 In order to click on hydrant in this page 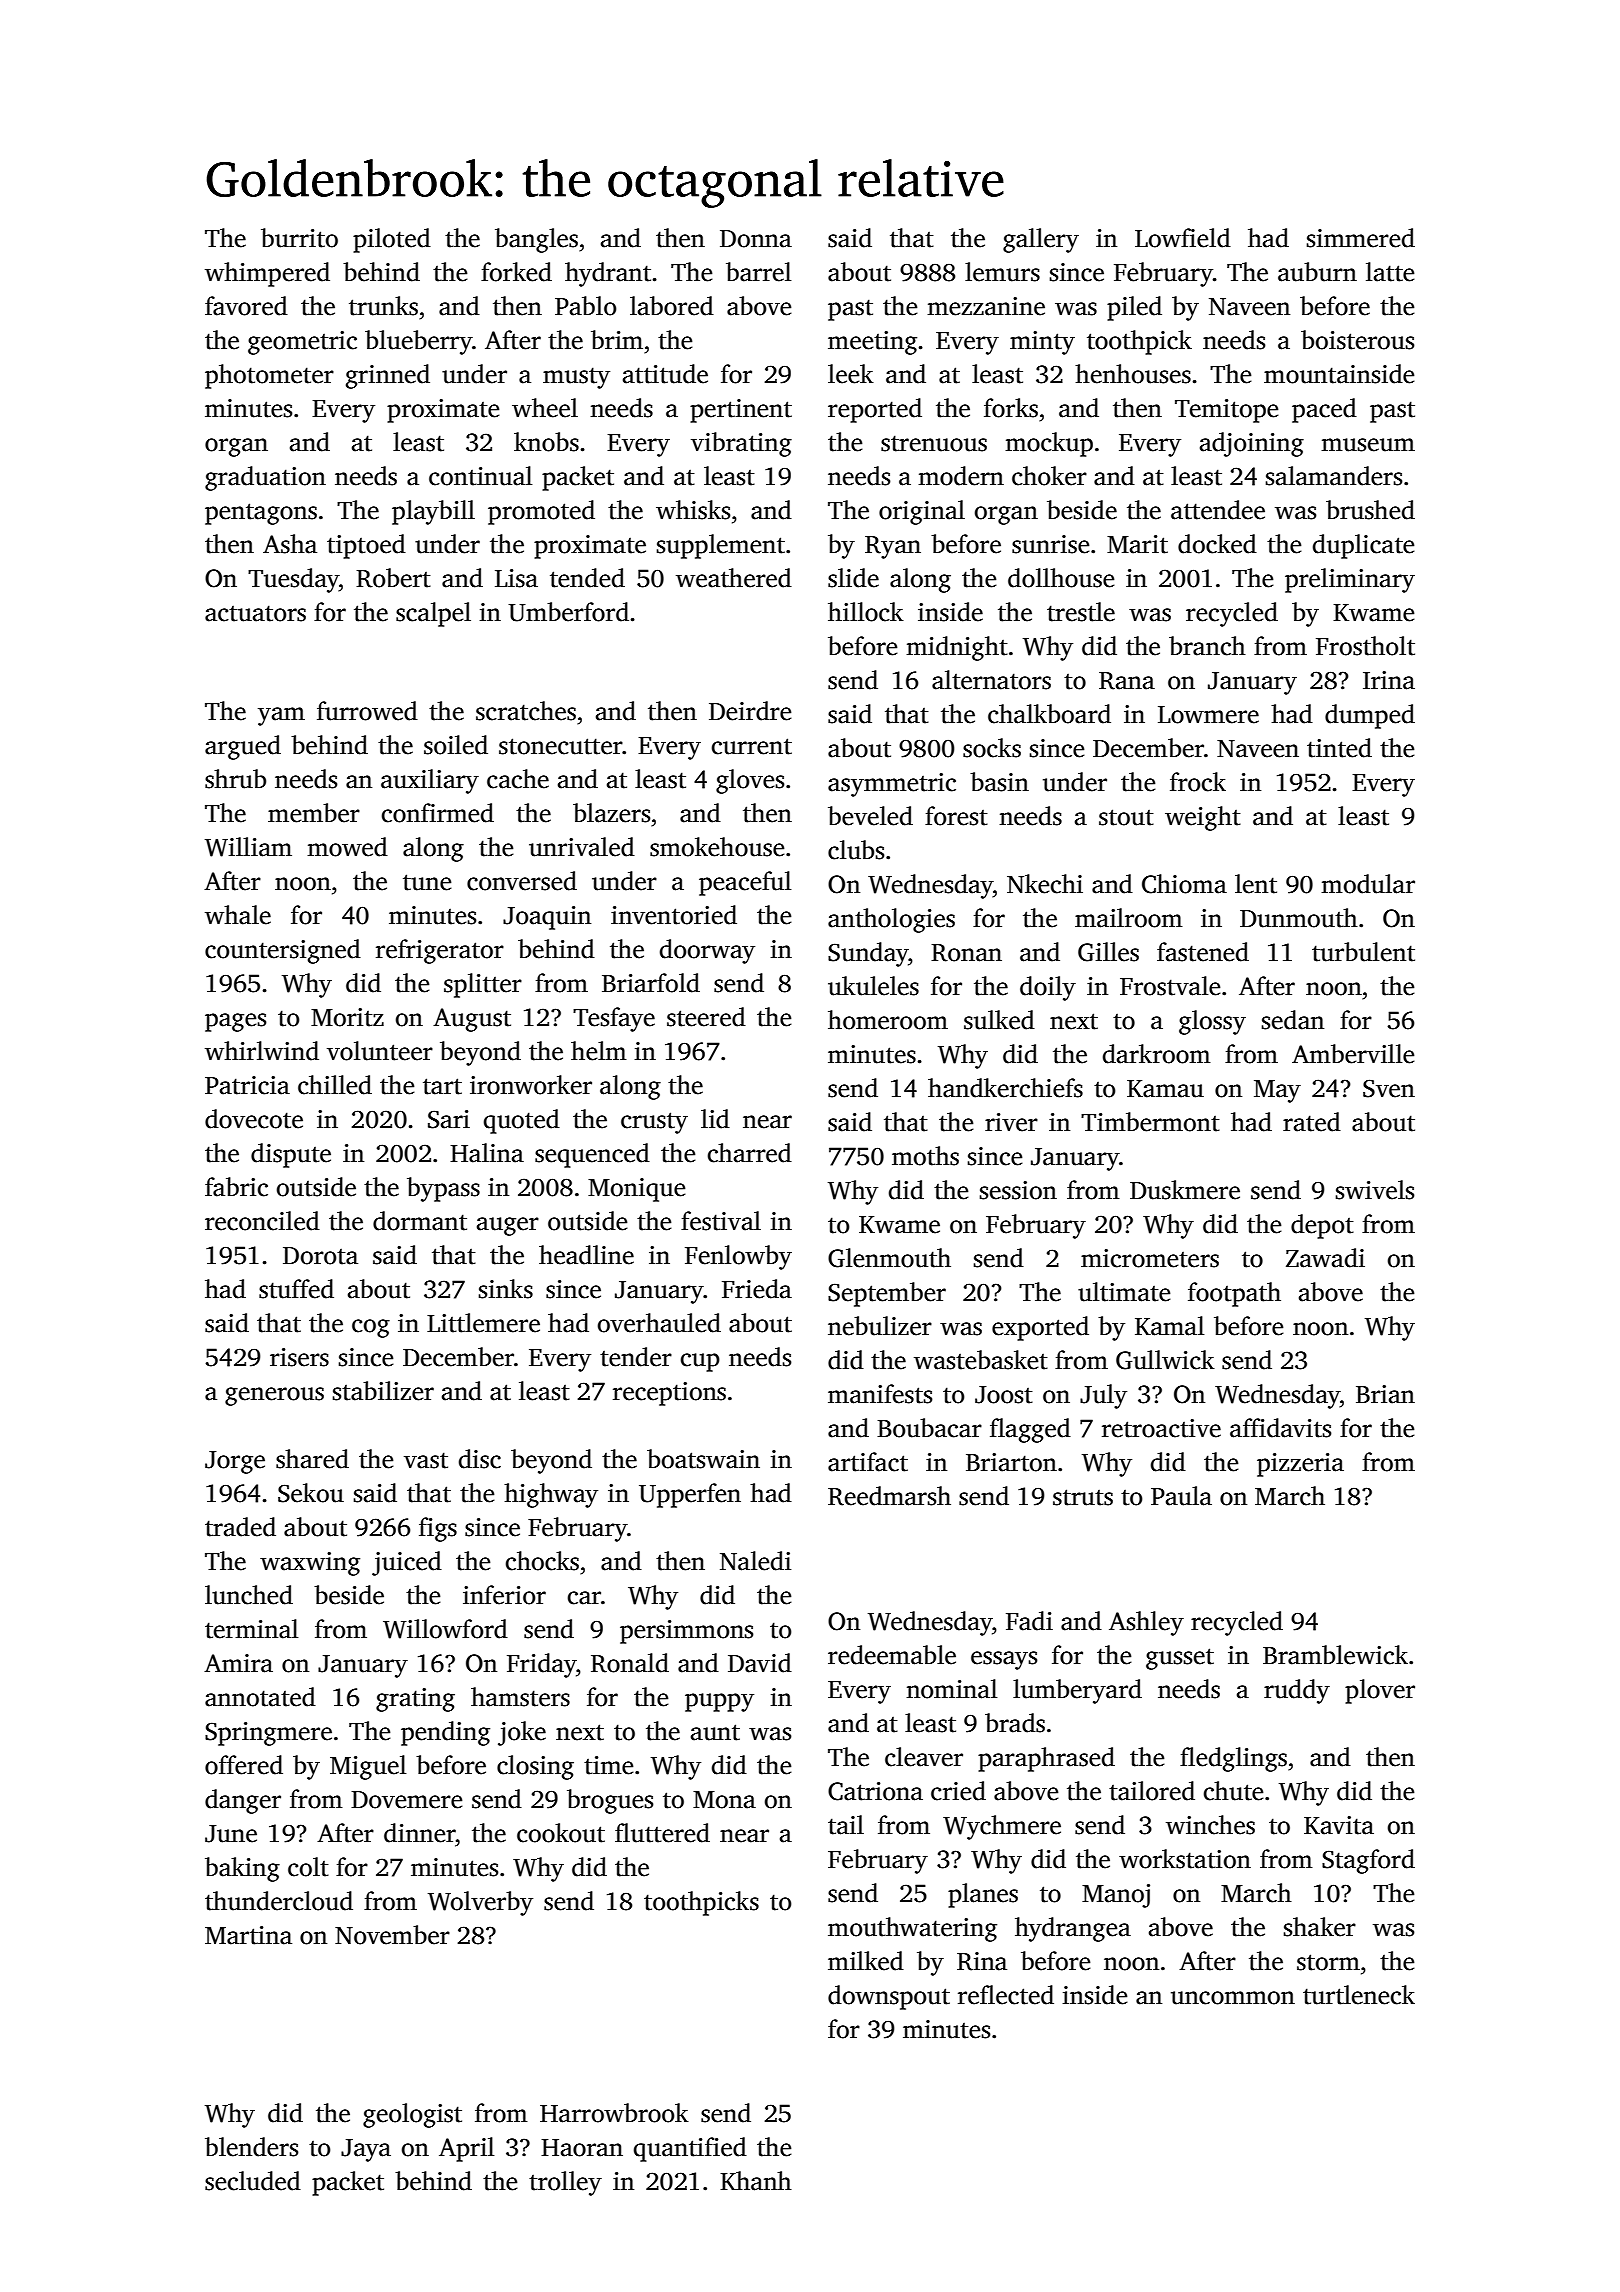, I will do `click(608, 274)`.
